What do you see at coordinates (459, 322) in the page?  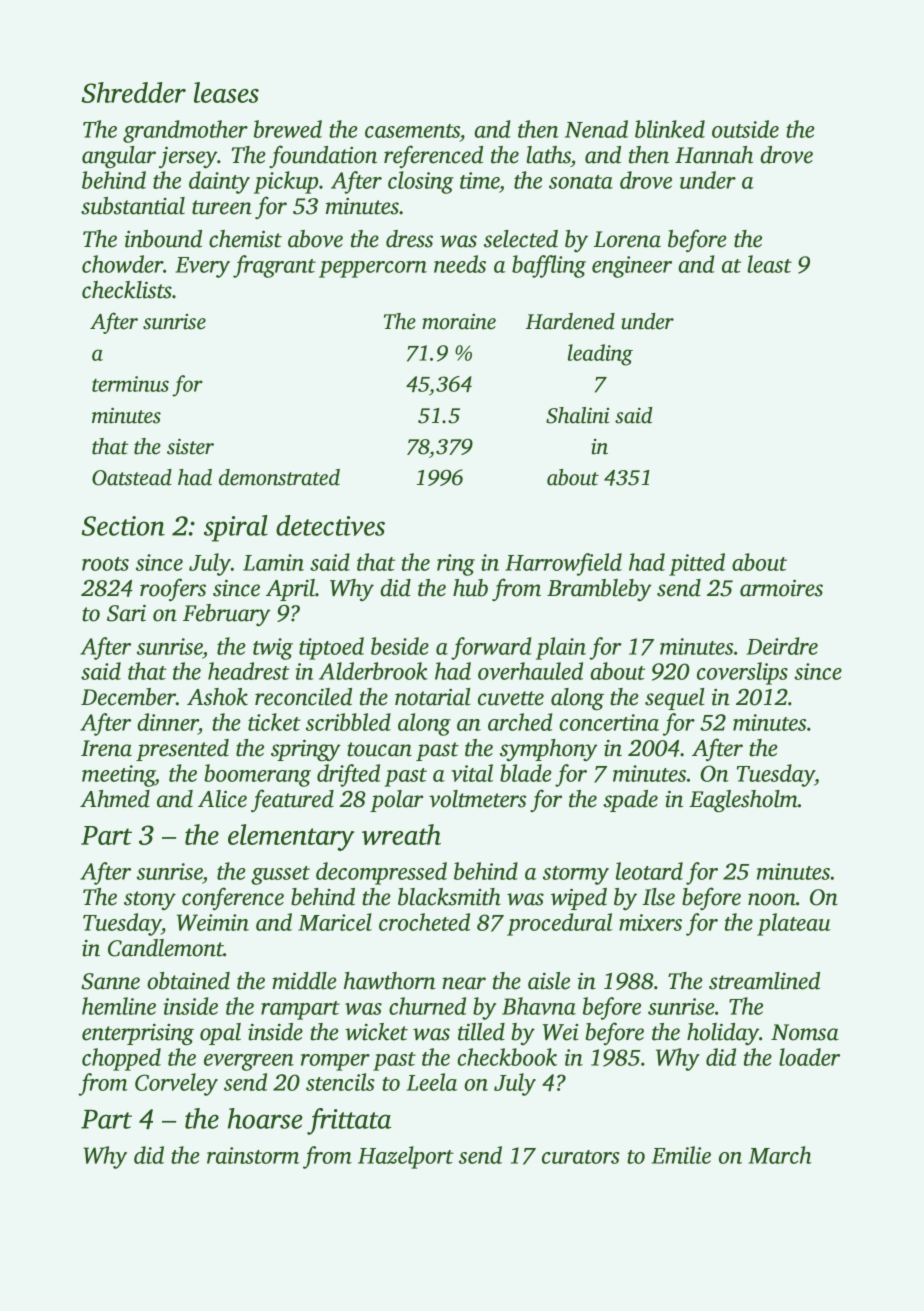 I see `moraine` at bounding box center [459, 322].
